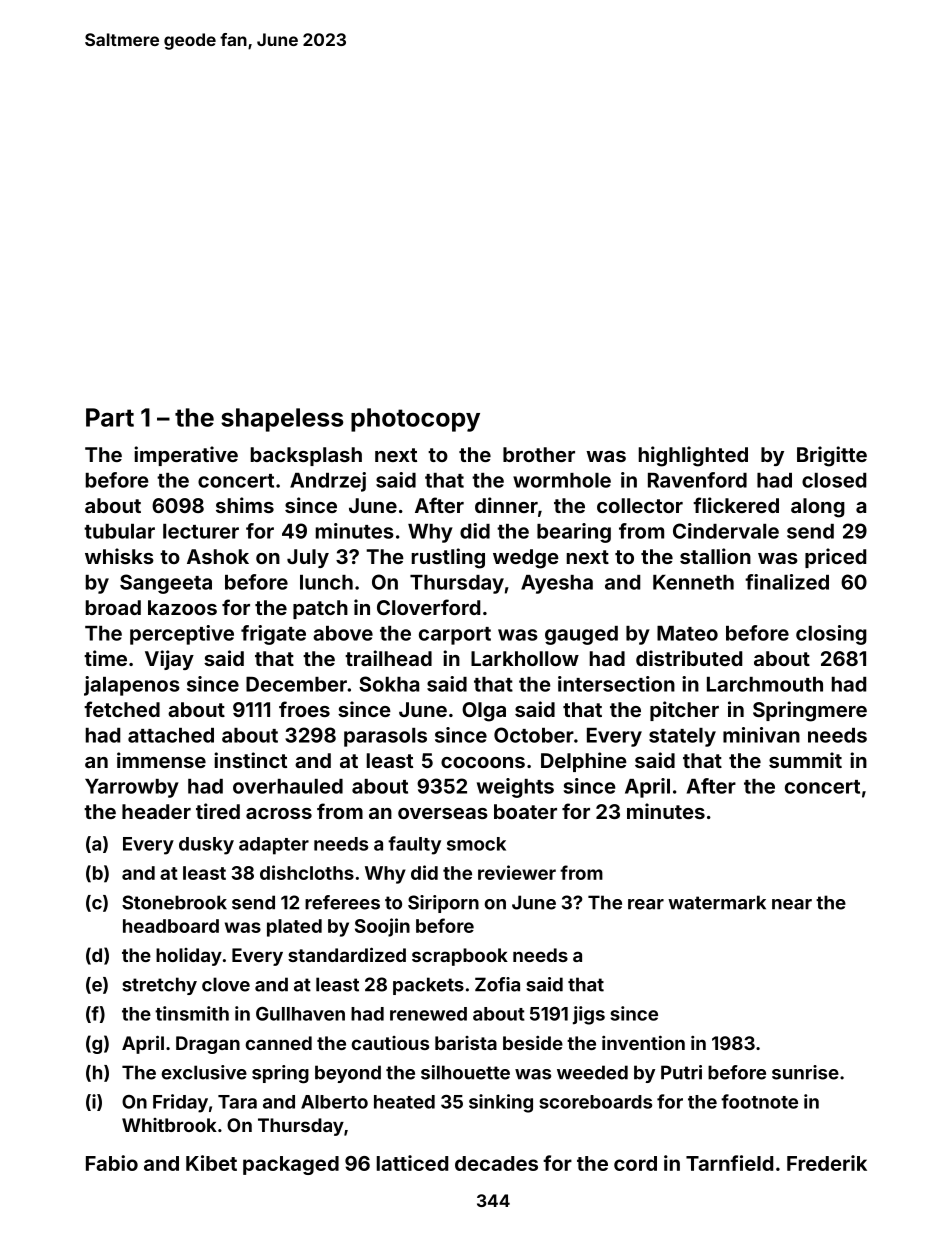 This document has height=1233, width=952. What do you see at coordinates (761, 735) in the document?
I see `minivan` at bounding box center [761, 735].
